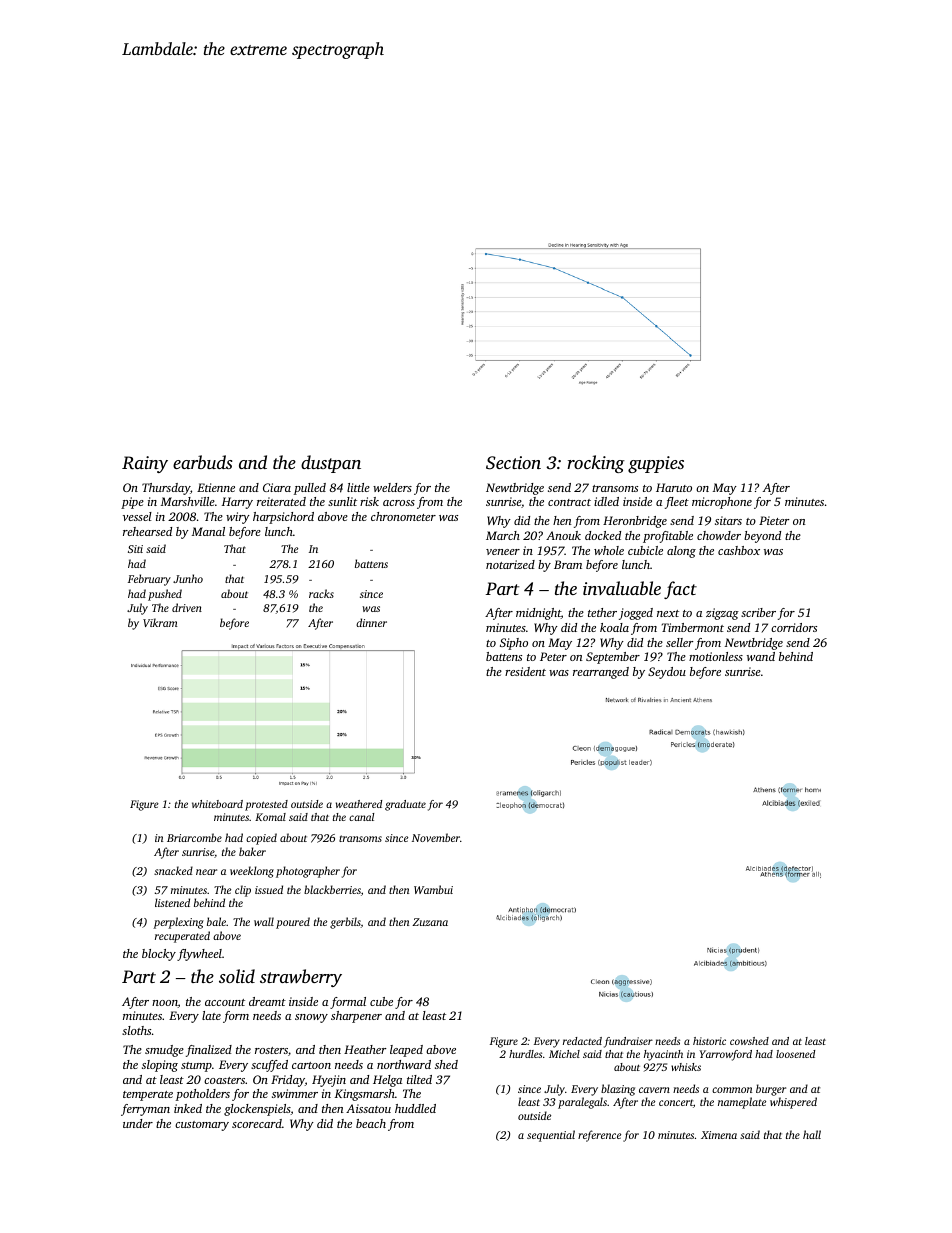 Image resolution: width=952 pixels, height=1233 pixels. What do you see at coordinates (405, 805) in the page?
I see `graduate` at bounding box center [405, 805].
